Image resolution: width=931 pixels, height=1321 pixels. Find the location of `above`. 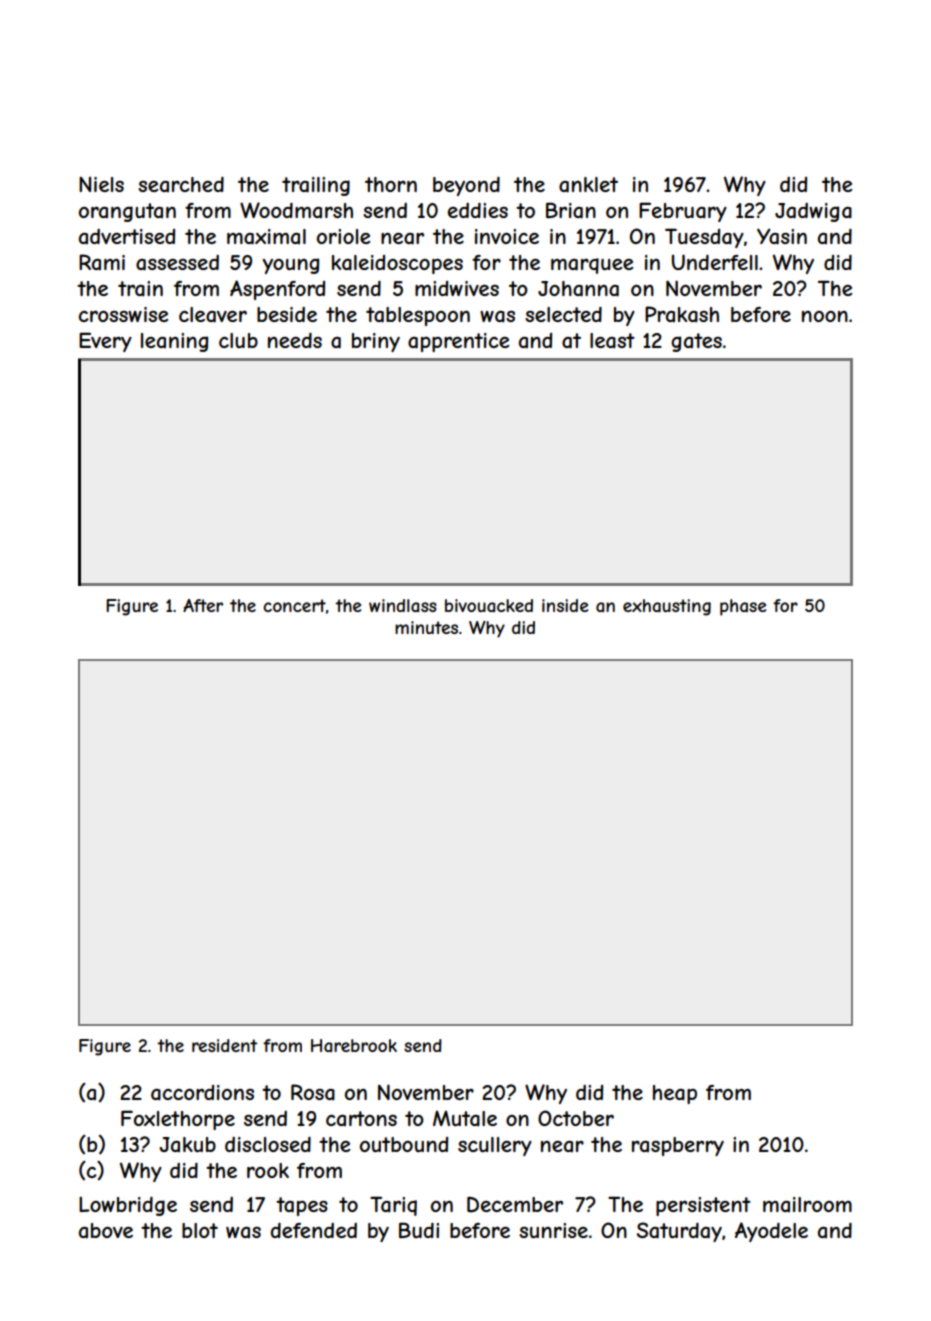

above is located at coordinates (106, 1231).
